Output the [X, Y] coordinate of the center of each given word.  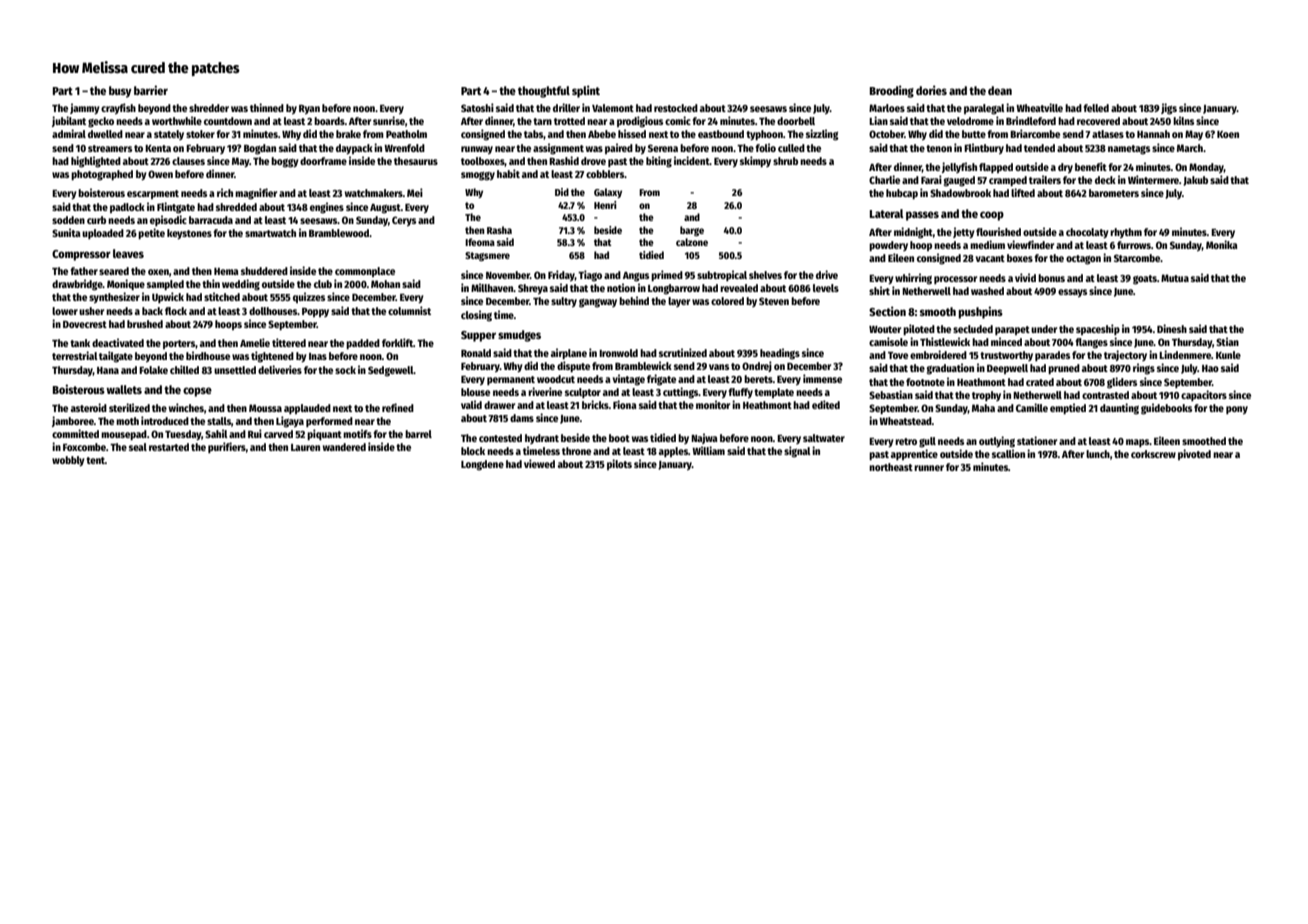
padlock [127, 208]
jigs [1169, 109]
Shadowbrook [960, 193]
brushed [145, 324]
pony [1237, 410]
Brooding [892, 91]
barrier [151, 90]
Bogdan [260, 149]
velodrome [970, 121]
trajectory [1125, 355]
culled [791, 148]
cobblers [605, 174]
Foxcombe [84, 447]
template [774, 393]
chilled [184, 369]
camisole [888, 341]
